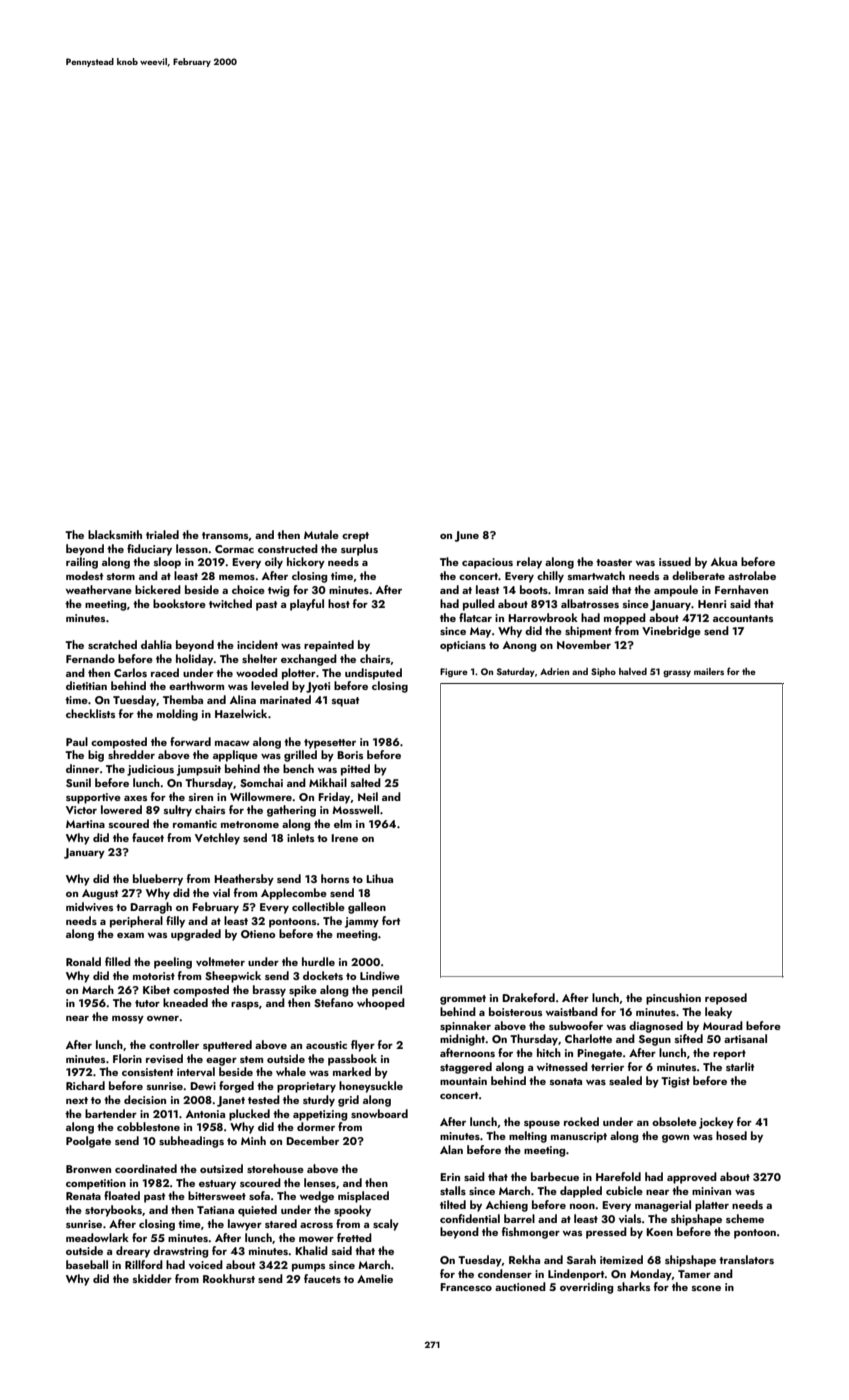 This document has width=849, height=1400. I want to click on Amelie, so click(375, 1278).
